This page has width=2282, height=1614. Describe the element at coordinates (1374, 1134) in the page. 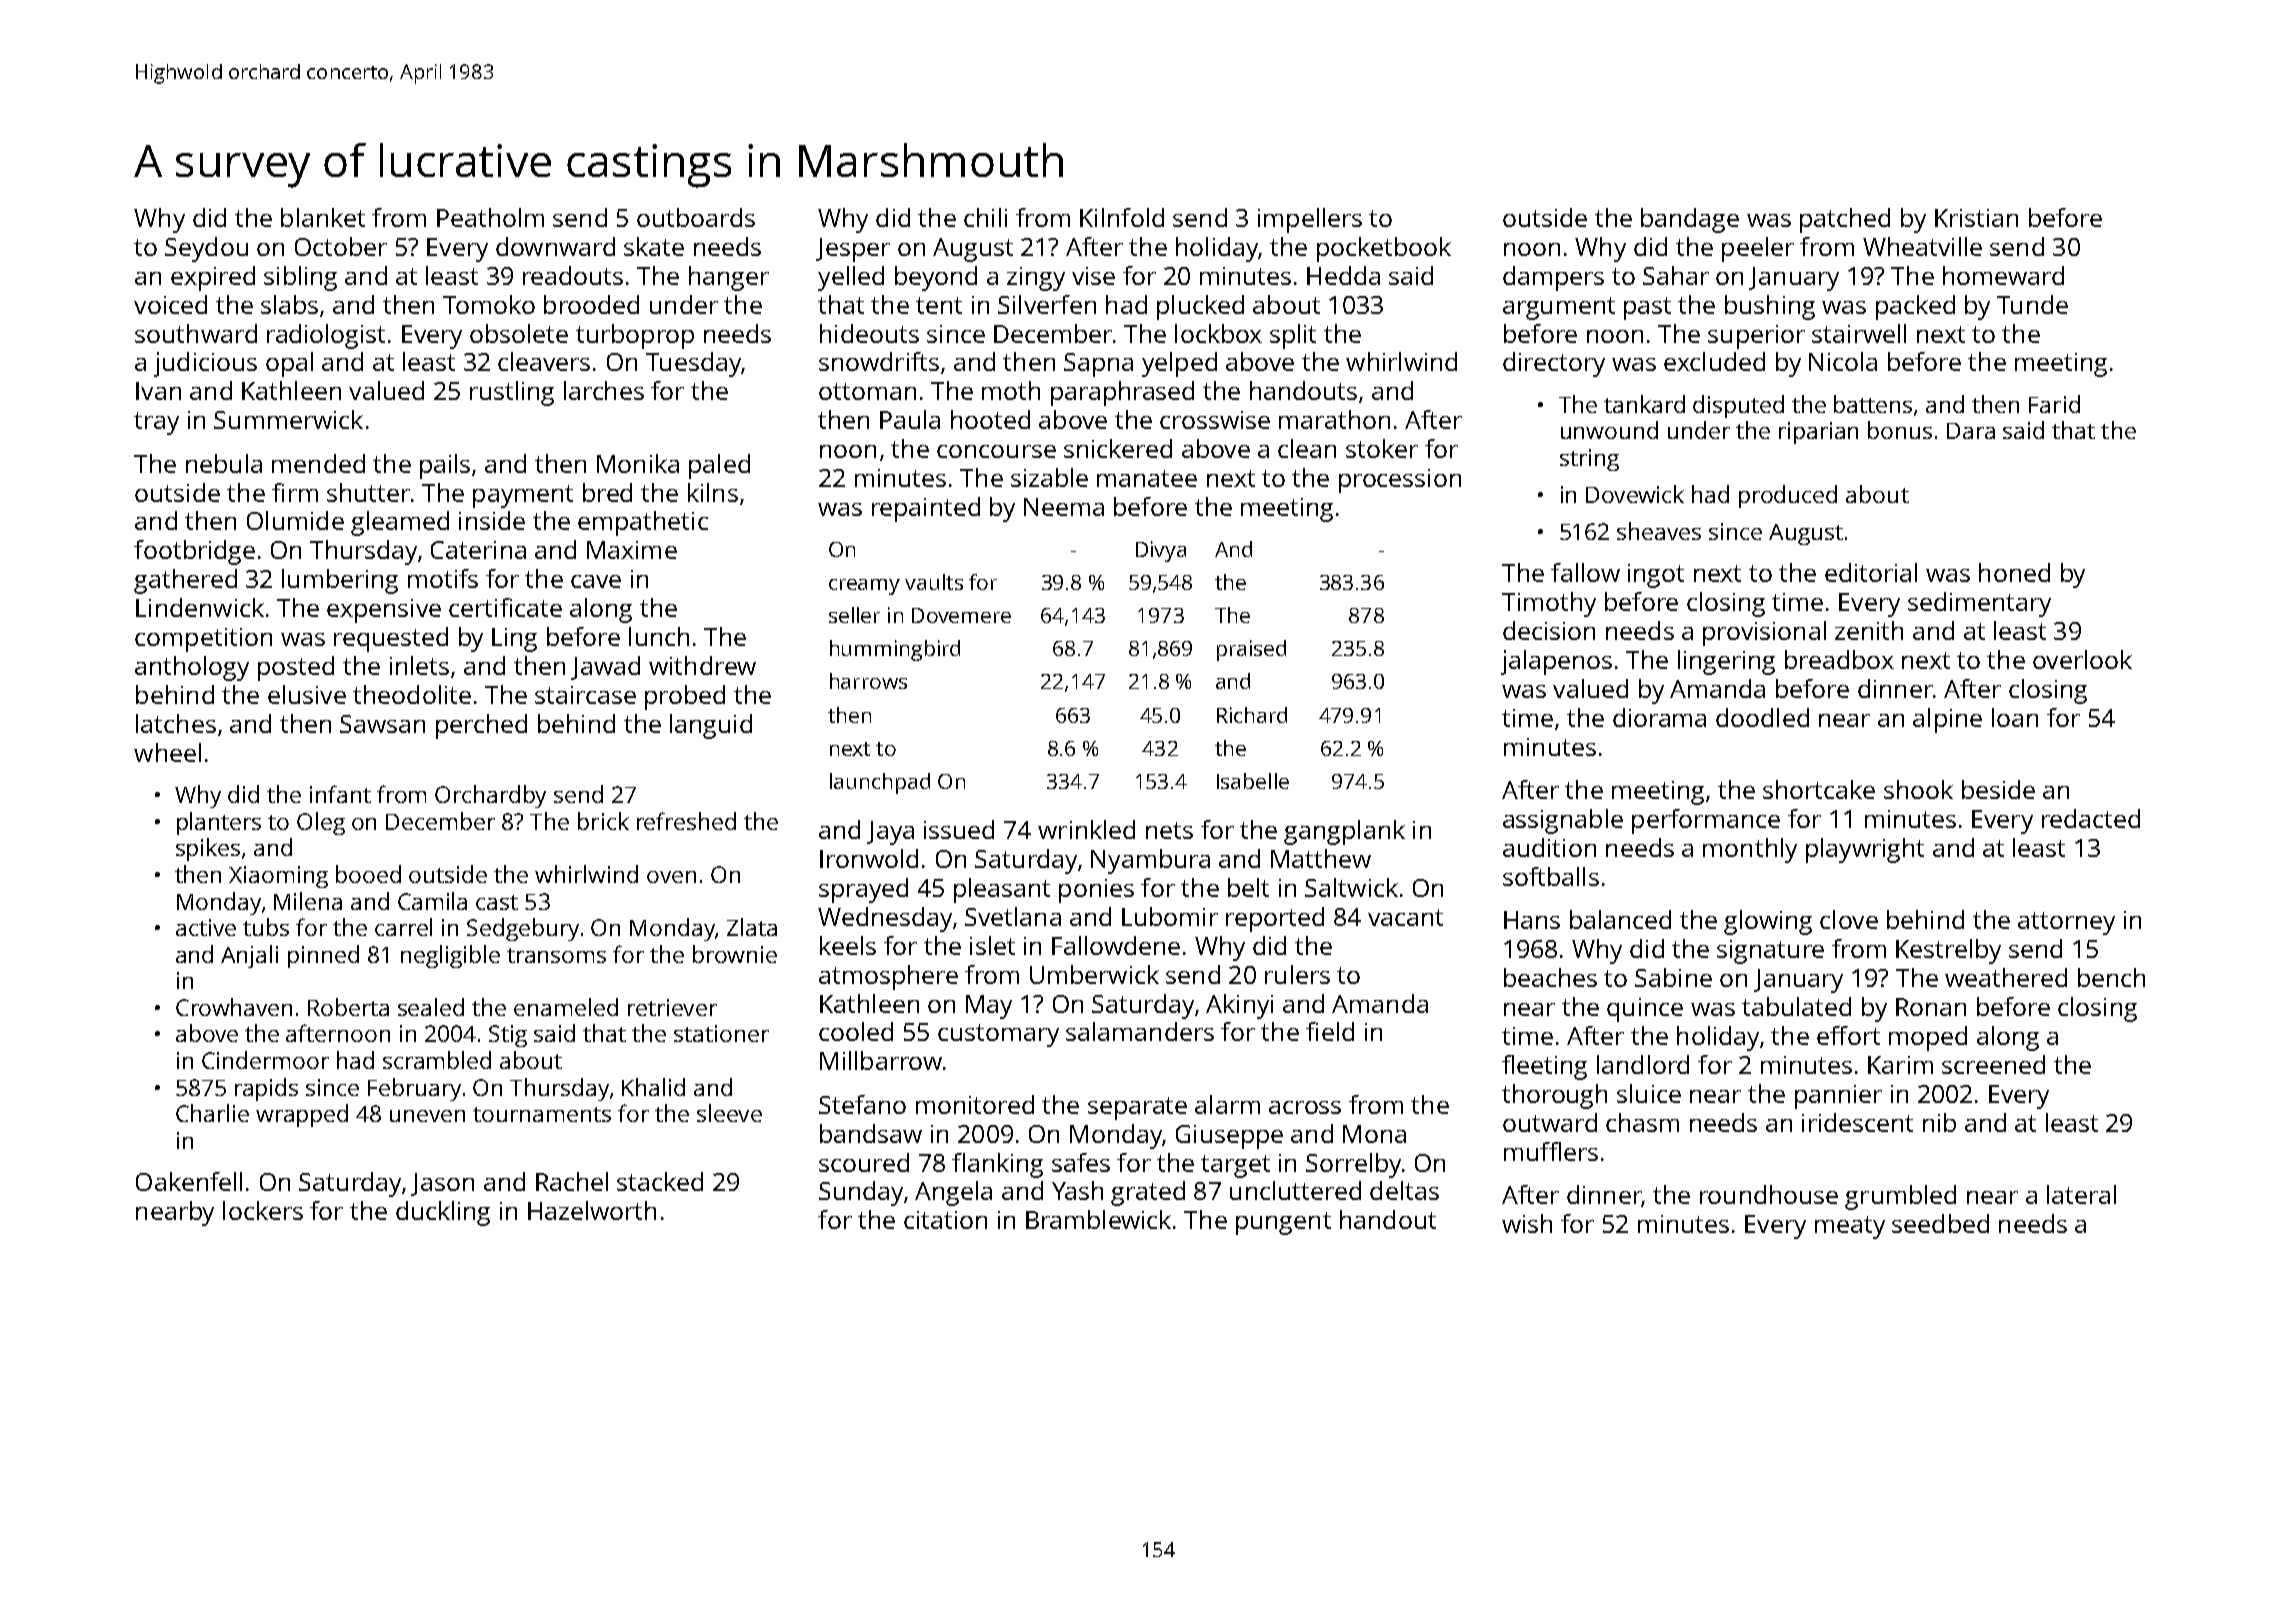

I see `Mona` at that location.
